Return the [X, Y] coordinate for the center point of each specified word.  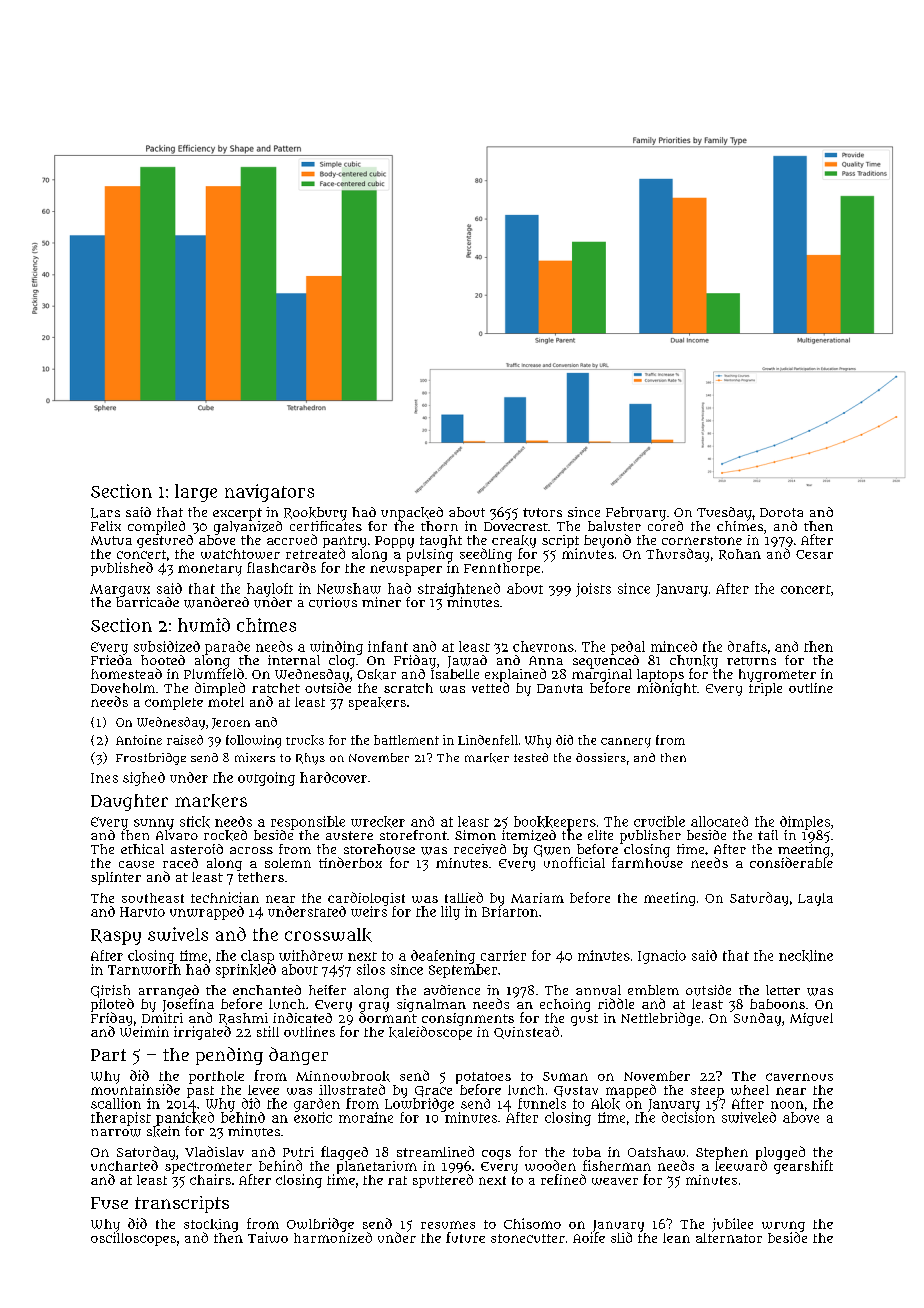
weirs [369, 911]
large [196, 493]
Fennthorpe [502, 569]
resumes [448, 1225]
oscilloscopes [133, 1239]
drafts [747, 646]
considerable [791, 863]
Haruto [142, 912]
